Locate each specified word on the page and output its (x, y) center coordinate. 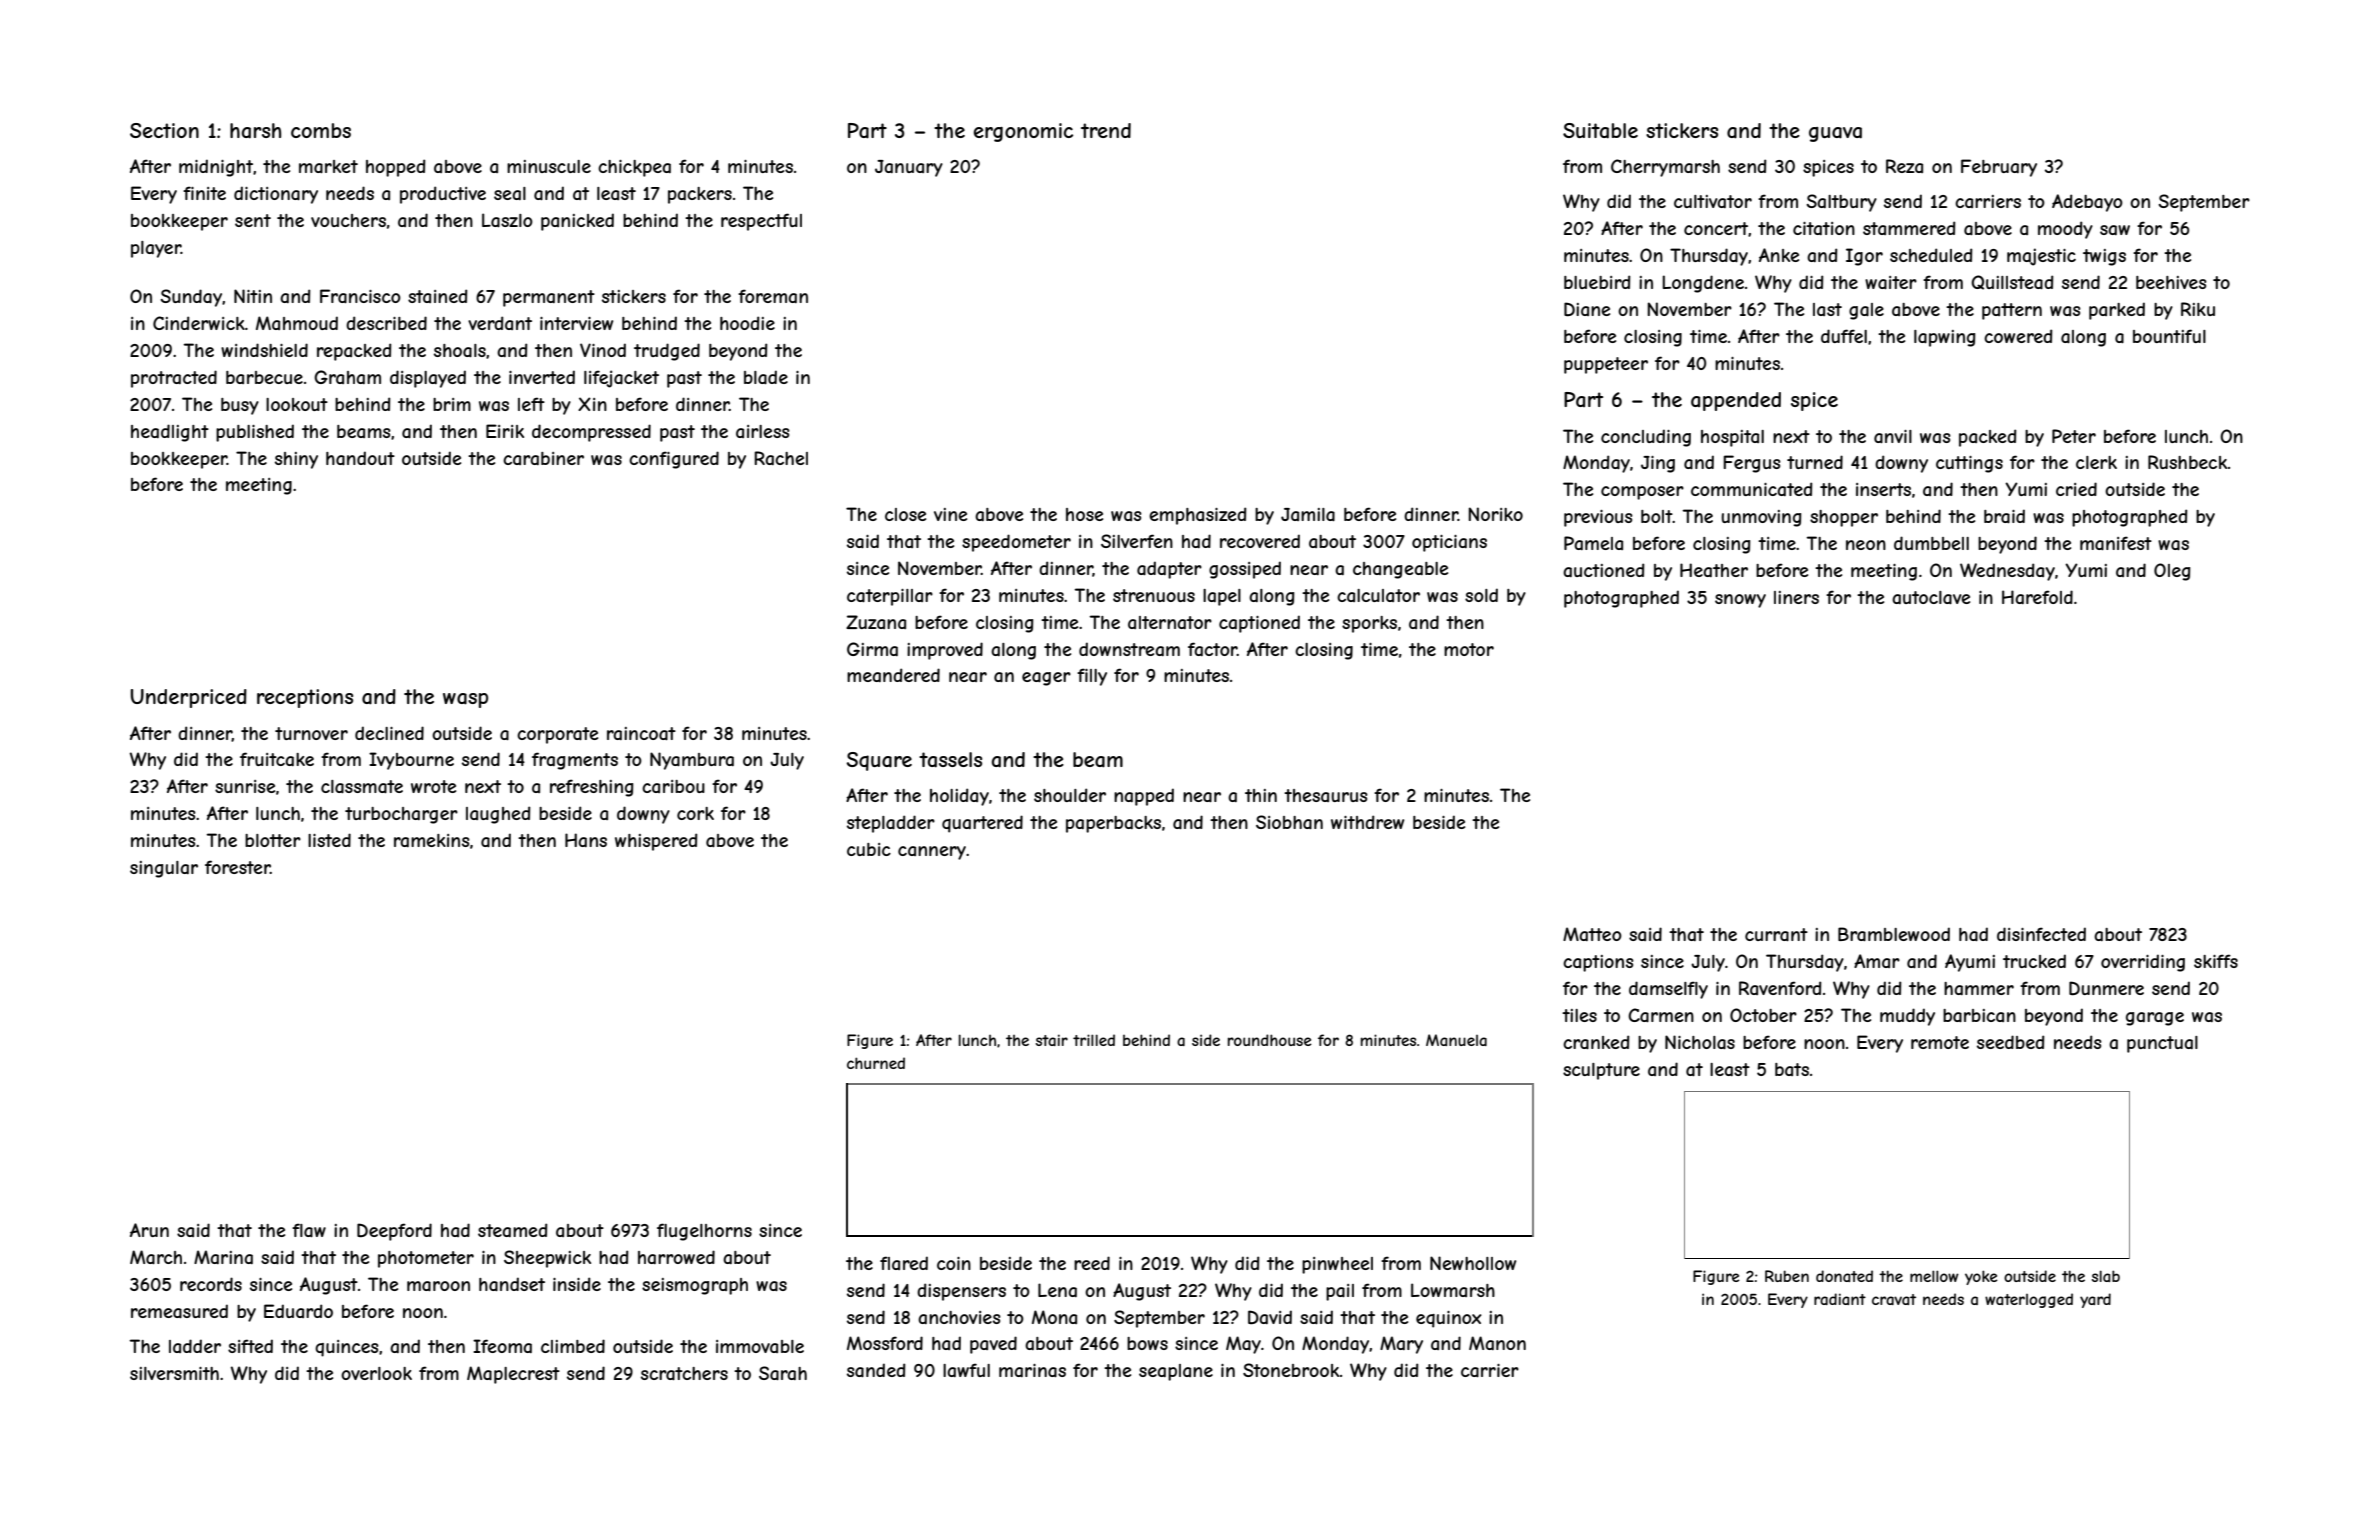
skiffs (2216, 961)
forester (237, 867)
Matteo (1592, 934)
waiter (1891, 283)
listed (329, 840)
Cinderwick (199, 323)
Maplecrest (513, 1375)
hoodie (747, 323)
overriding (2143, 963)
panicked (577, 222)
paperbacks (1113, 824)
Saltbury (1841, 203)
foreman (773, 296)
